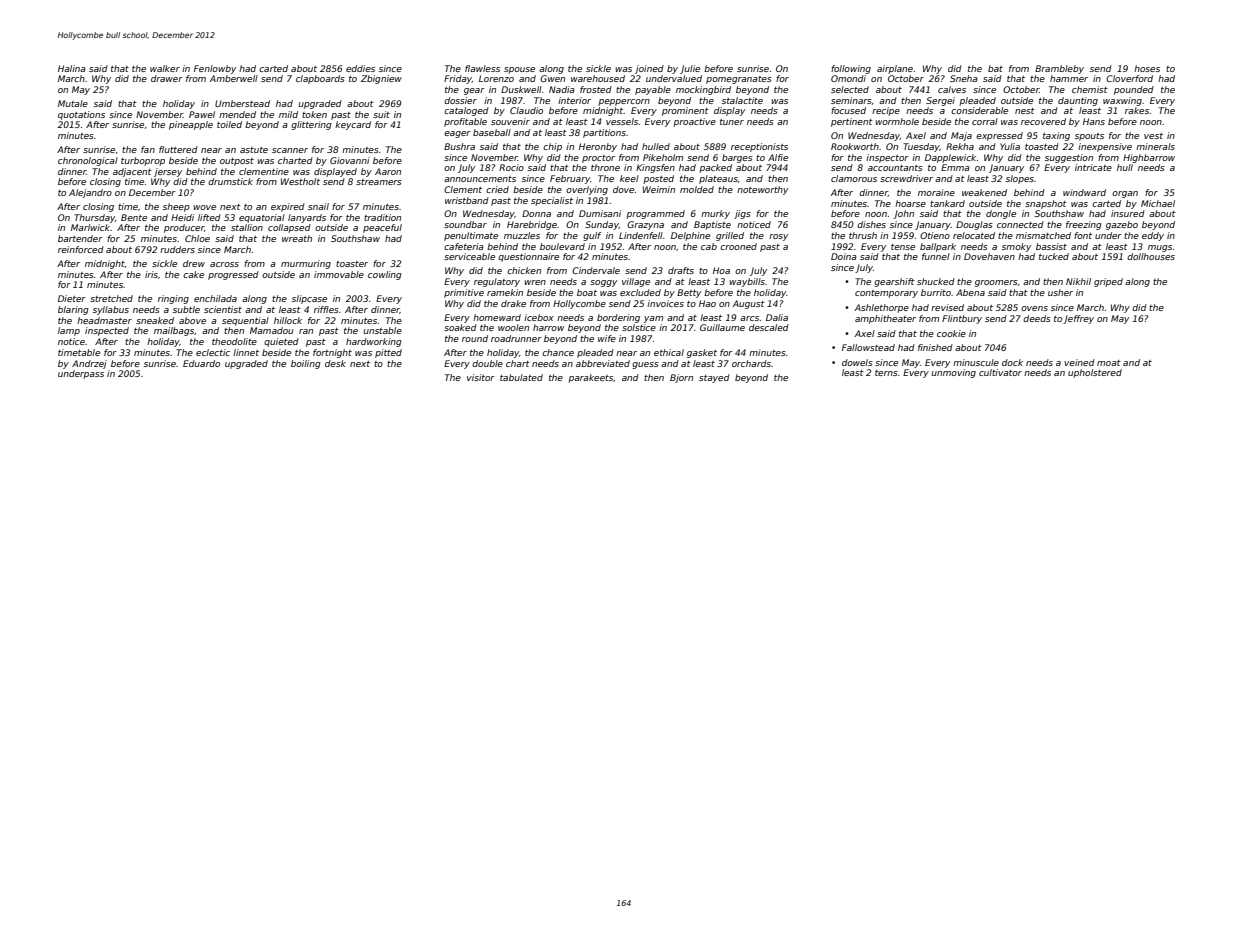 The image size is (1233, 952). I want to click on hoarse, so click(910, 203).
